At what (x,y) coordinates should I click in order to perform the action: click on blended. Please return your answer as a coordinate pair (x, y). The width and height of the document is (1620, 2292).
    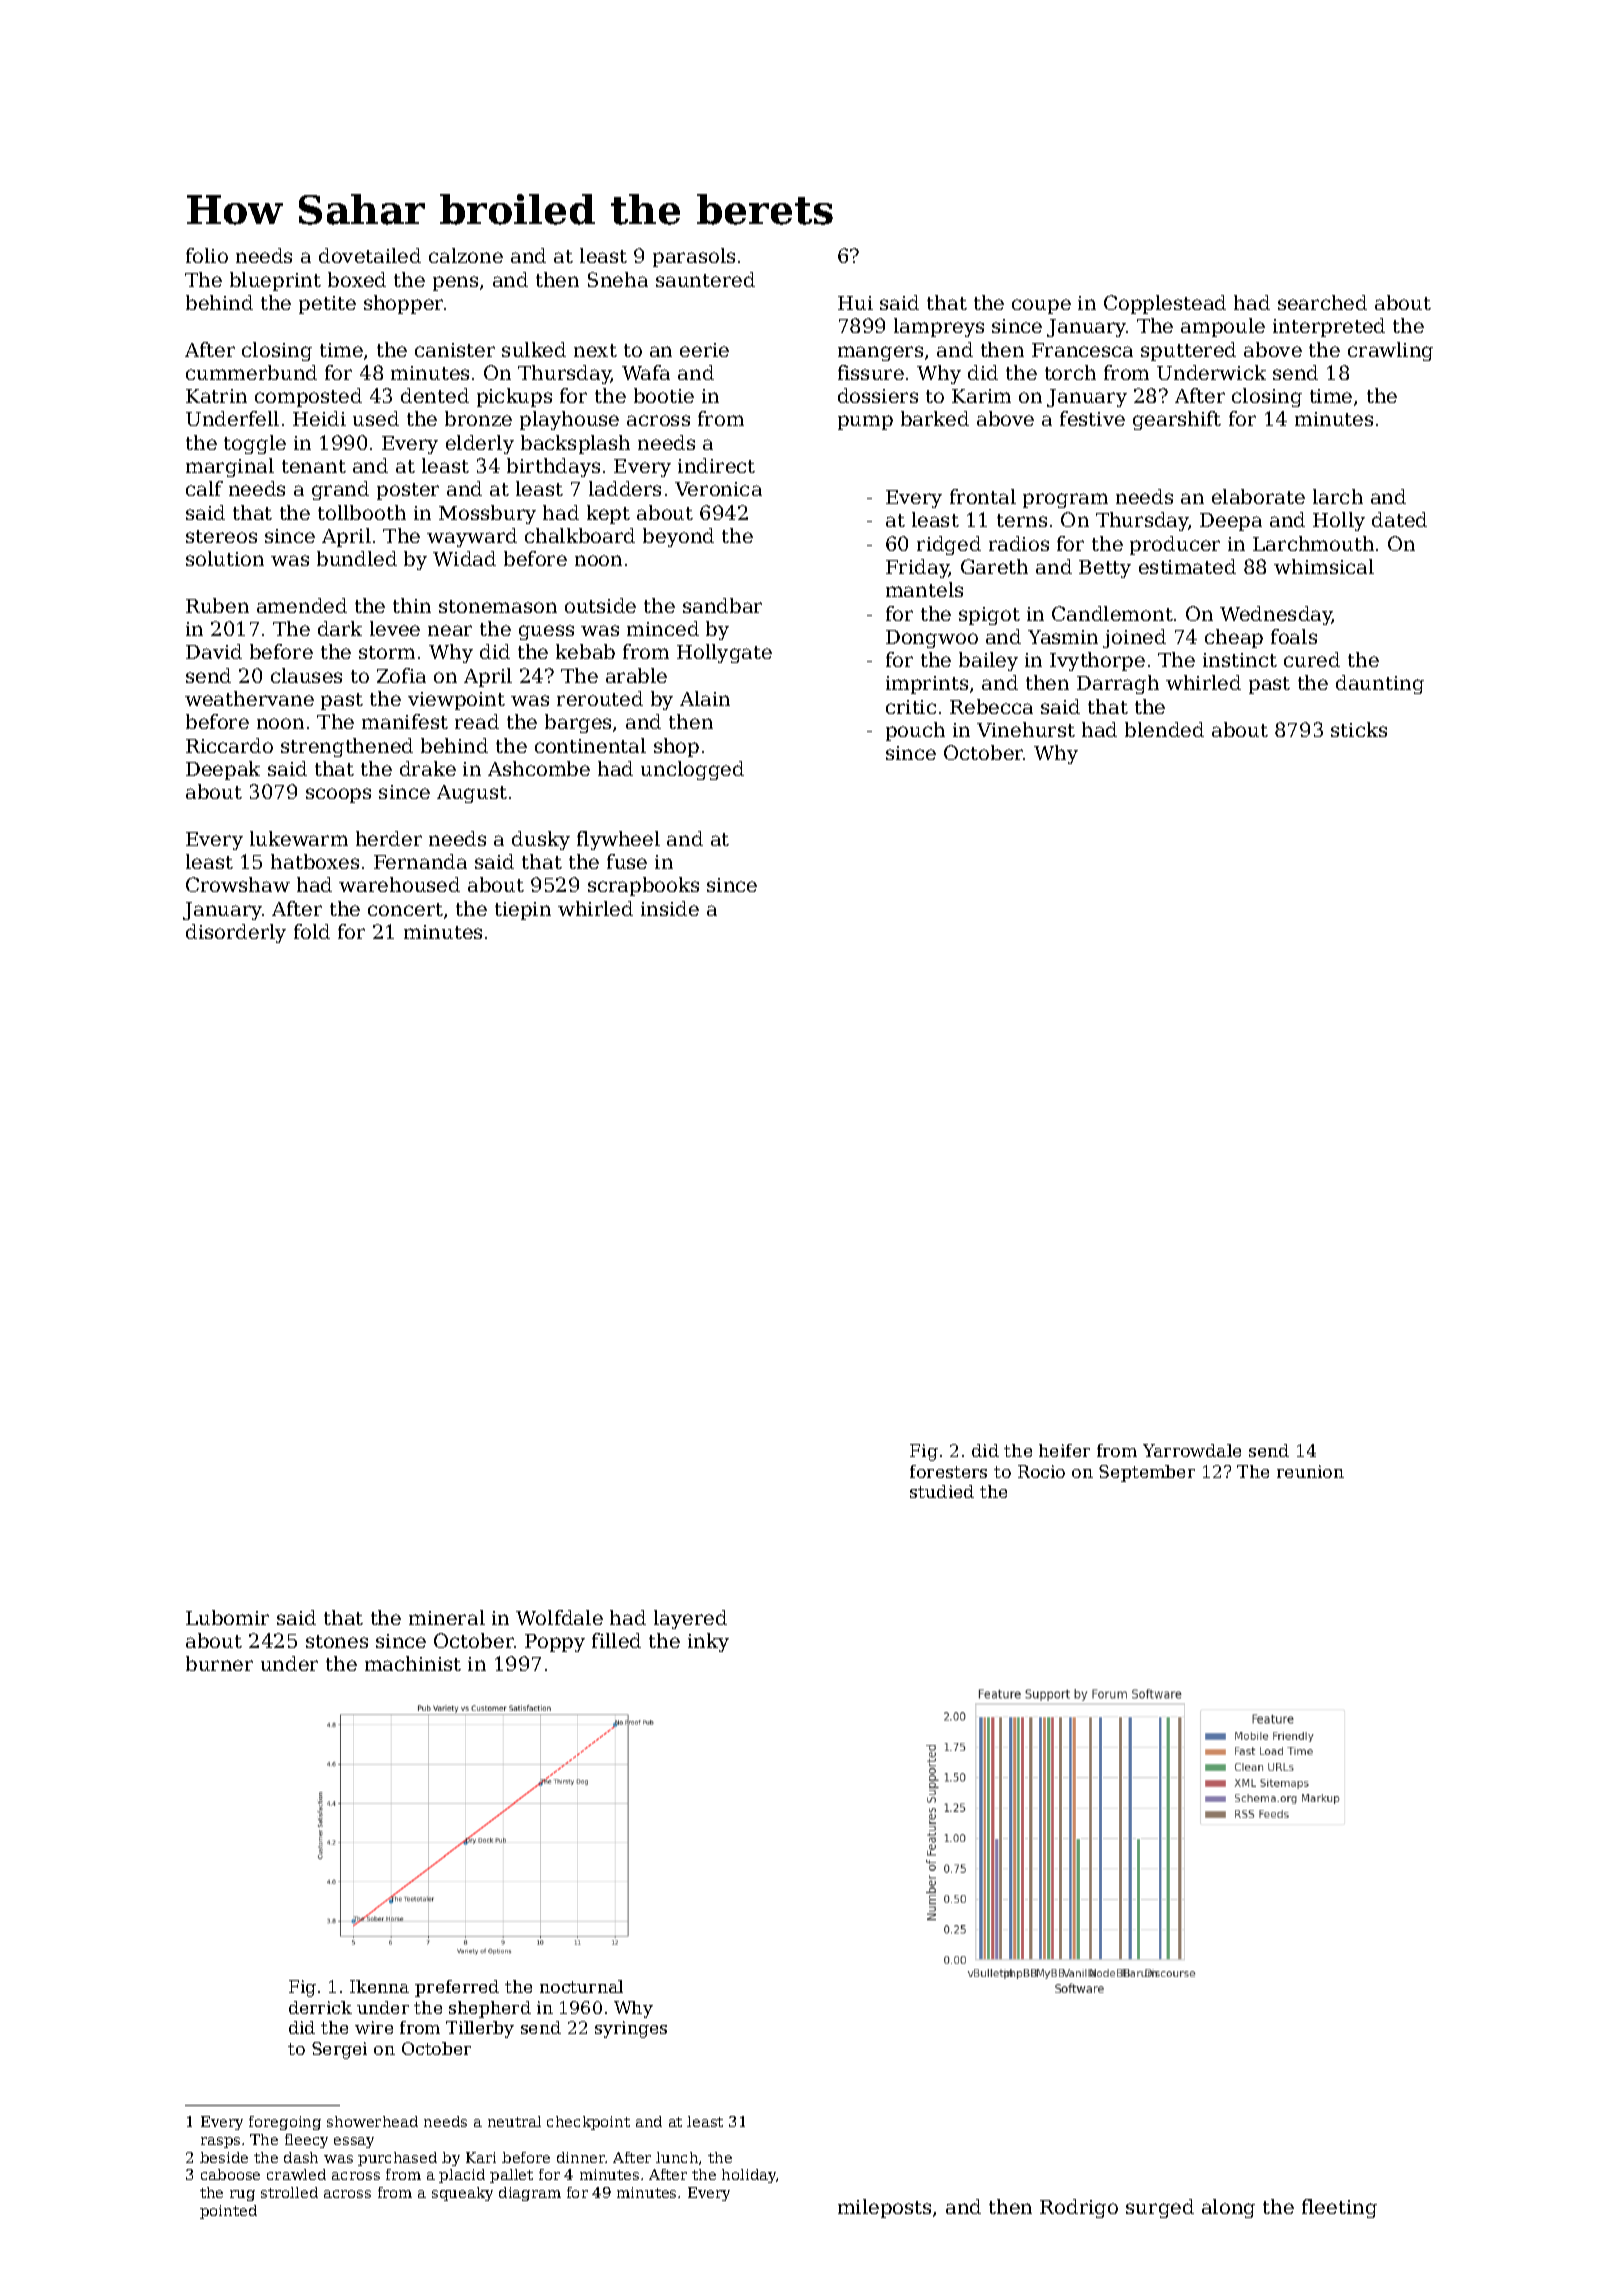
    Looking at the image, I should click on (1164, 729).
